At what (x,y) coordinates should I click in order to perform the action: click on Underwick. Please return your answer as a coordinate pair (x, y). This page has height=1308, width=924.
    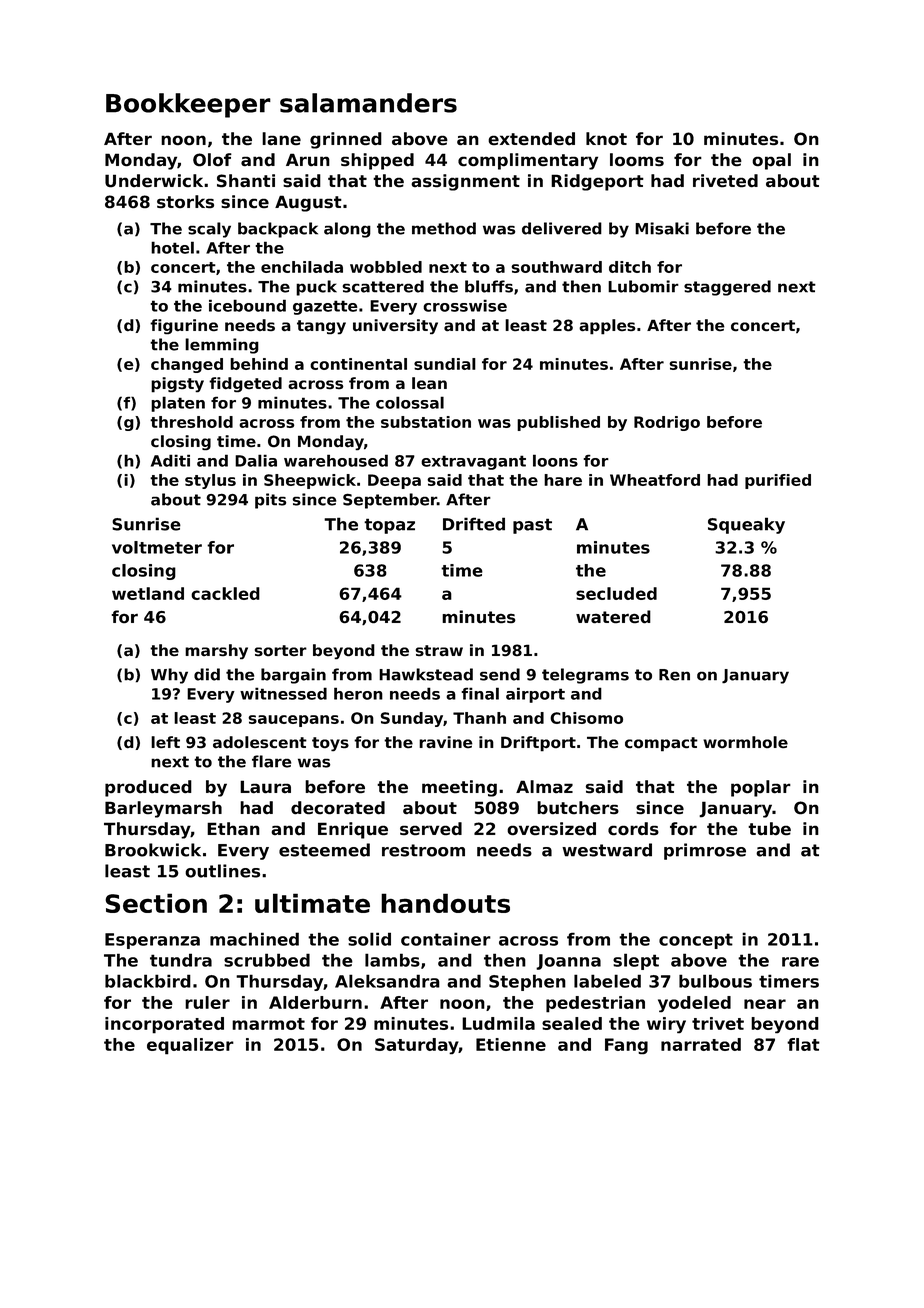
    Looking at the image, I should click on (154, 181).
